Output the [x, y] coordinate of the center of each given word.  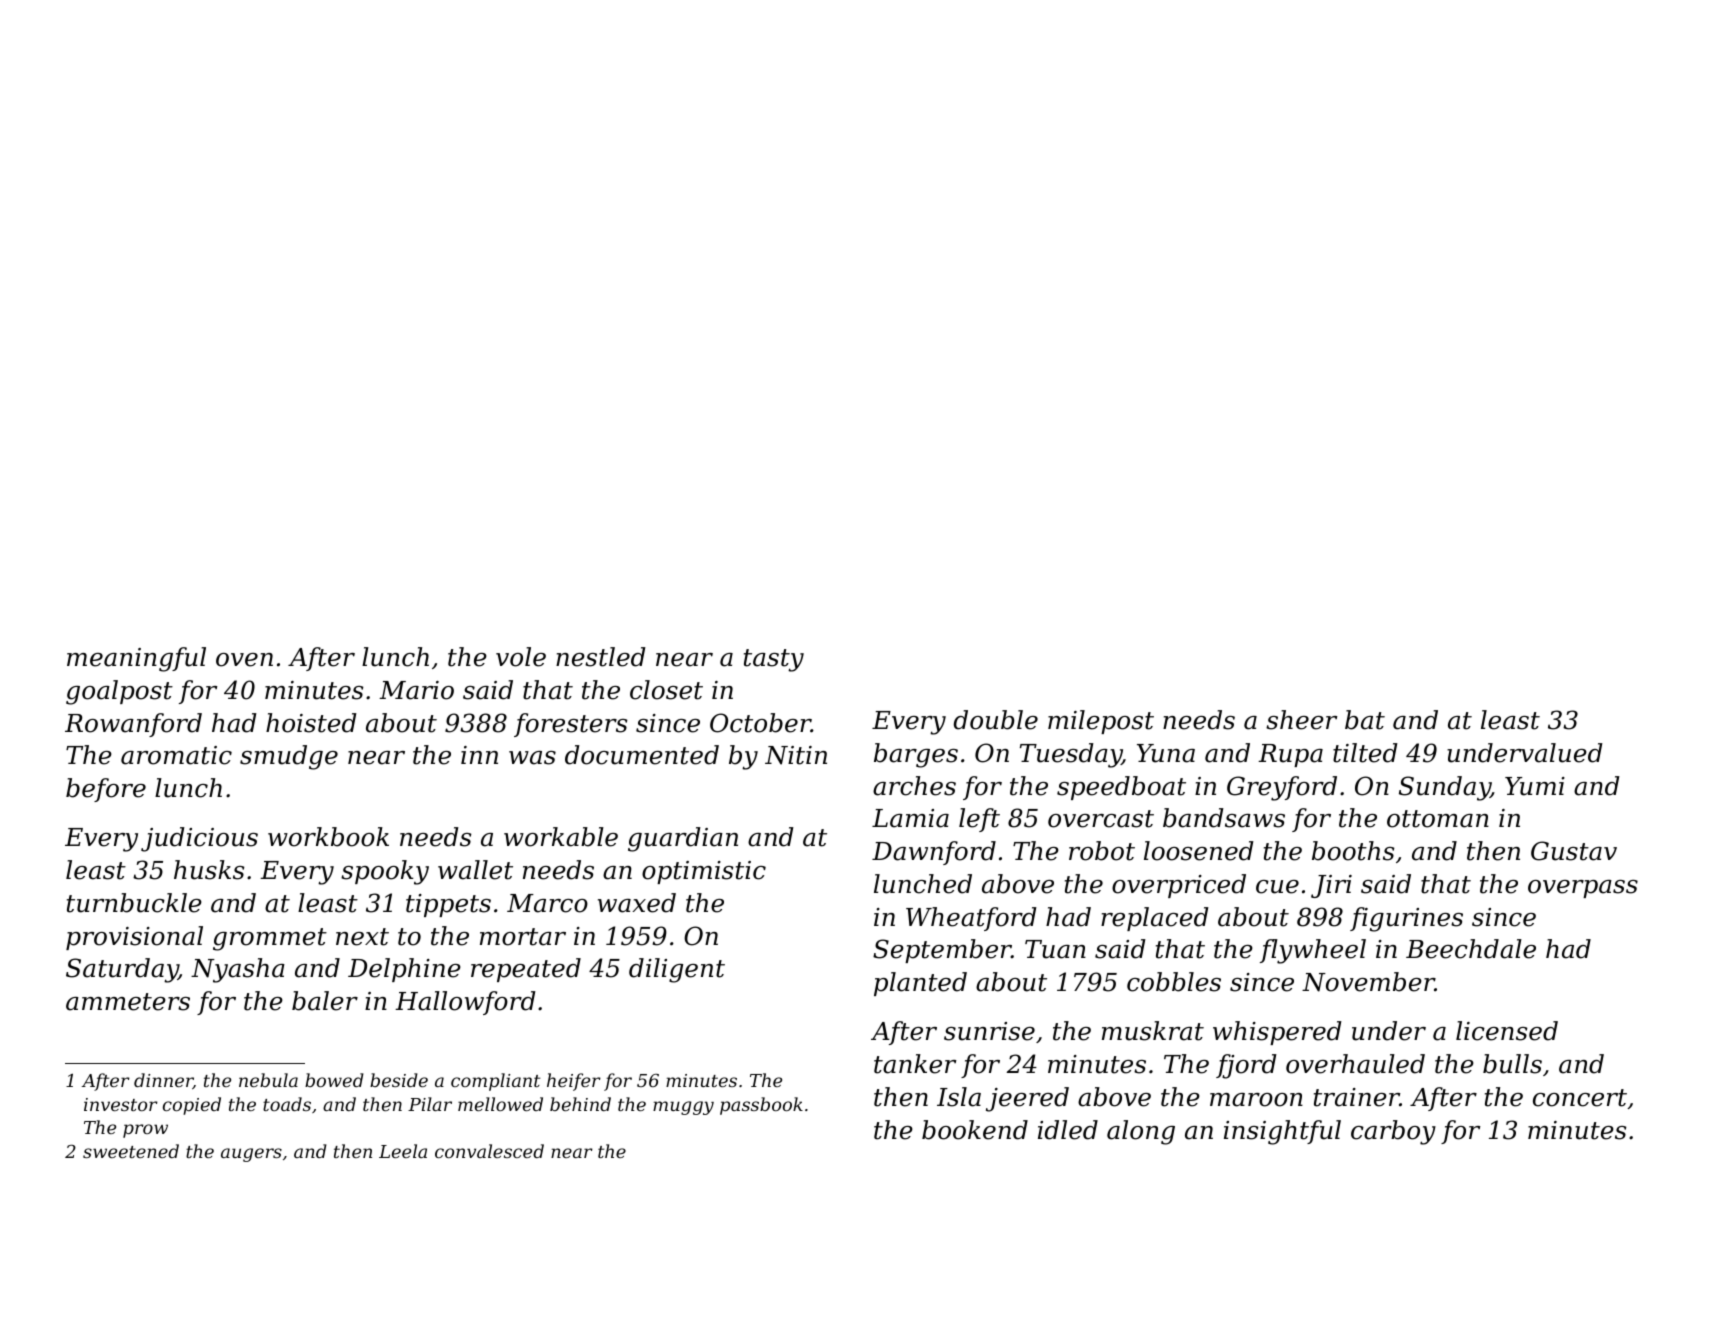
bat [1365, 720]
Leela [403, 1151]
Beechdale [1471, 949]
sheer [1301, 720]
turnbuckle [134, 903]
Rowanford [133, 725]
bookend [975, 1130]
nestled [601, 657]
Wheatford [971, 919]
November [1368, 982]
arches [914, 786]
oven [244, 660]
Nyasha [238, 970]
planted [920, 984]
